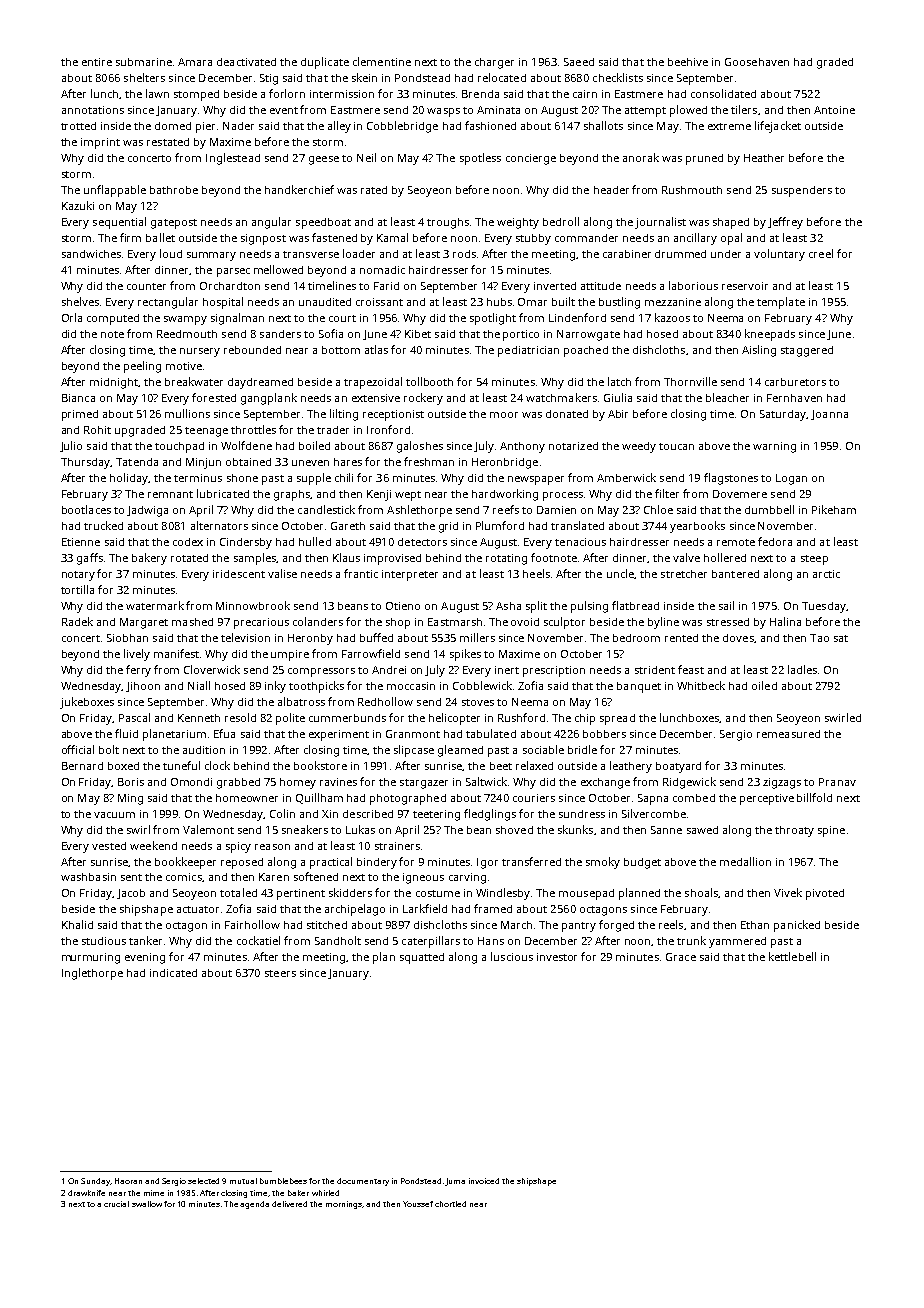 This screenshot has height=1308, width=924. Describe the element at coordinates (239, 574) in the screenshot. I see `iridescent` at that location.
